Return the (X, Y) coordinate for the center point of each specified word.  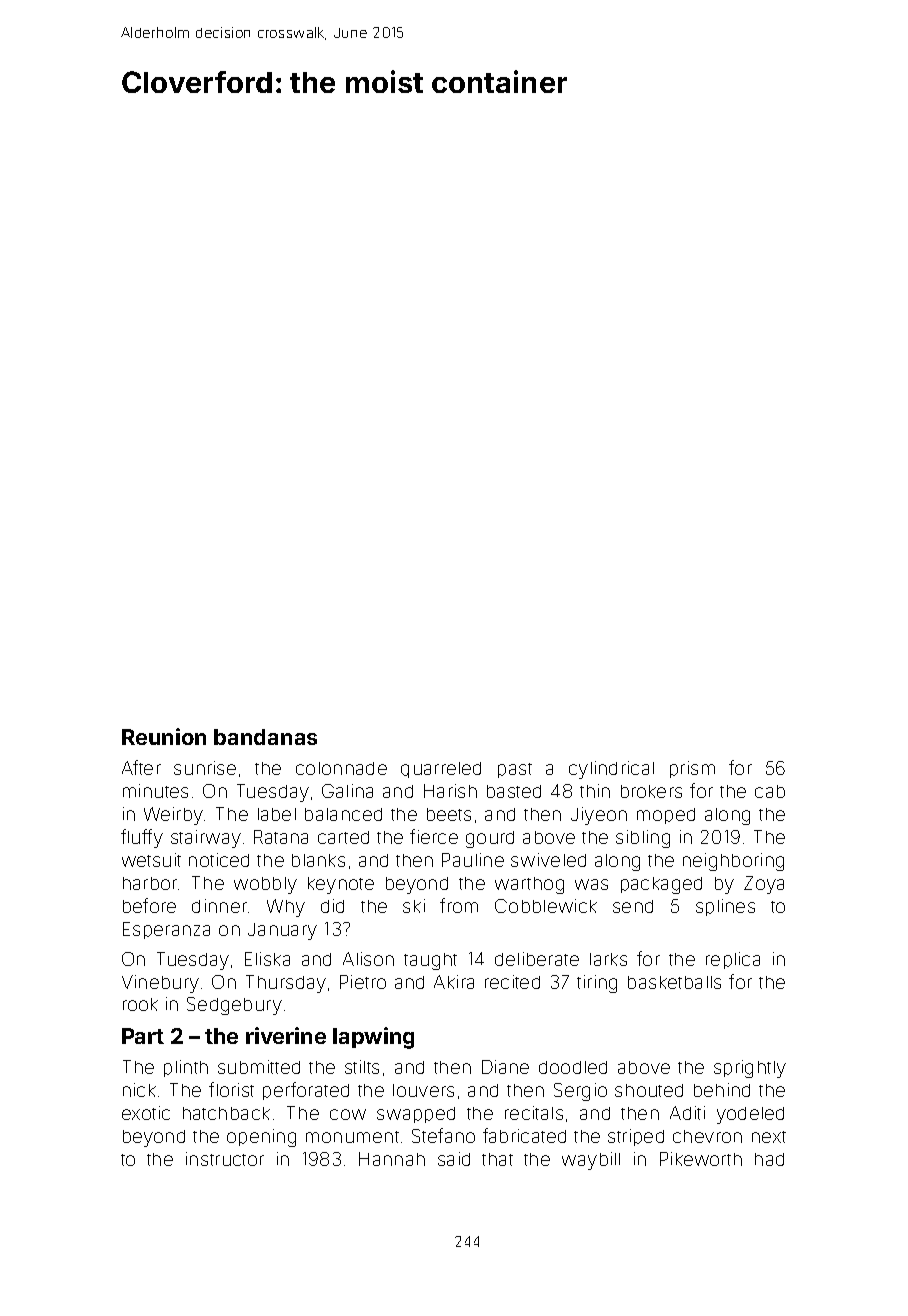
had (769, 1159)
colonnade (341, 768)
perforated (306, 1091)
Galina (347, 791)
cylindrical (611, 770)
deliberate (537, 959)
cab (770, 791)
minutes (155, 791)
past (515, 770)
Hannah (392, 1159)
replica (733, 960)
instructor (225, 1159)
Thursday (286, 984)
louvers (423, 1090)
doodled (573, 1067)
